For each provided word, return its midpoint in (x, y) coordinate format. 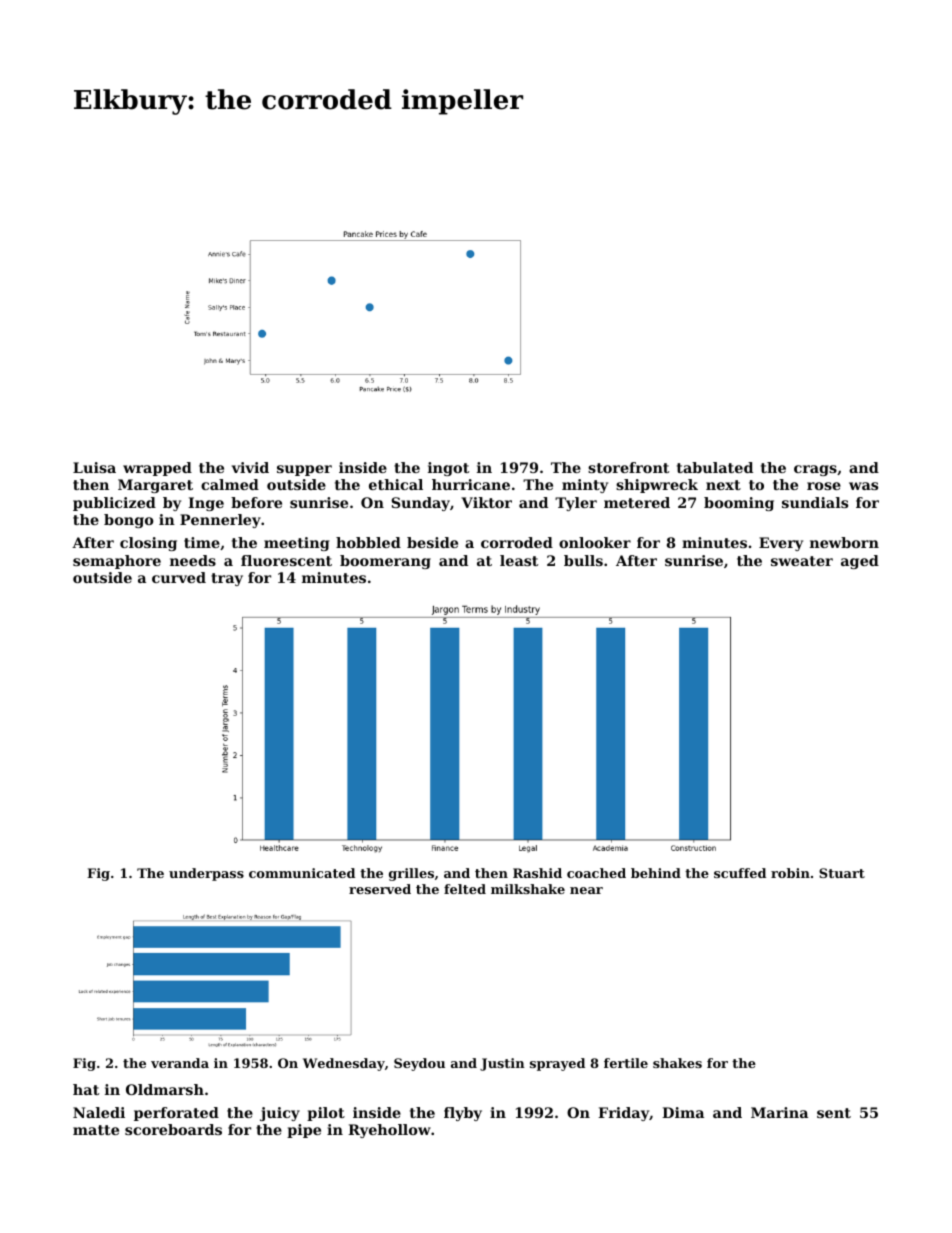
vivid (250, 467)
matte (96, 1130)
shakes (677, 1063)
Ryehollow (389, 1131)
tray (227, 579)
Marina (779, 1112)
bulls (583, 560)
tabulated (715, 467)
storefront (628, 467)
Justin (502, 1064)
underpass (206, 874)
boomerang (385, 562)
